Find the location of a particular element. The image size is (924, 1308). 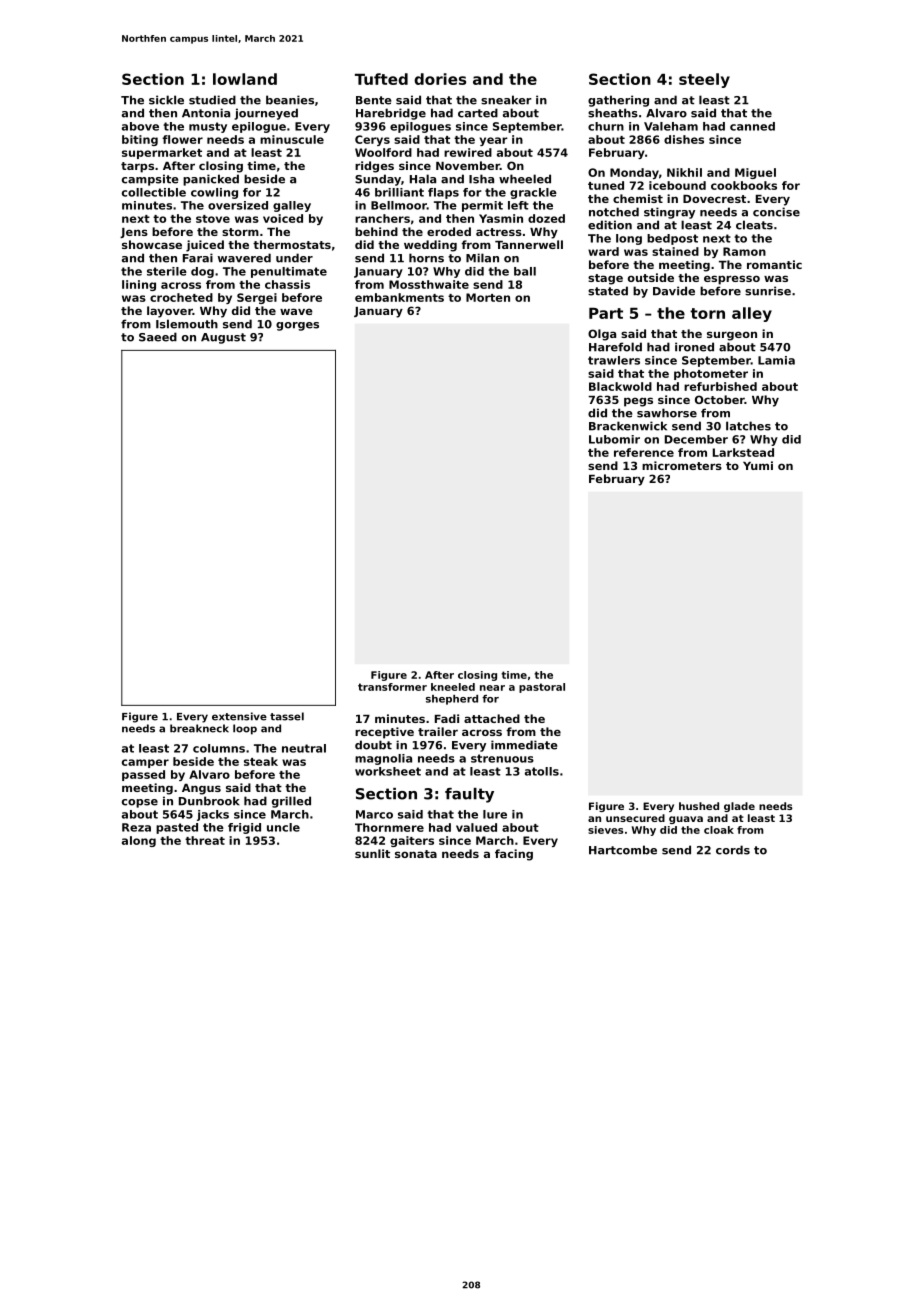

Saeed is located at coordinates (158, 337).
